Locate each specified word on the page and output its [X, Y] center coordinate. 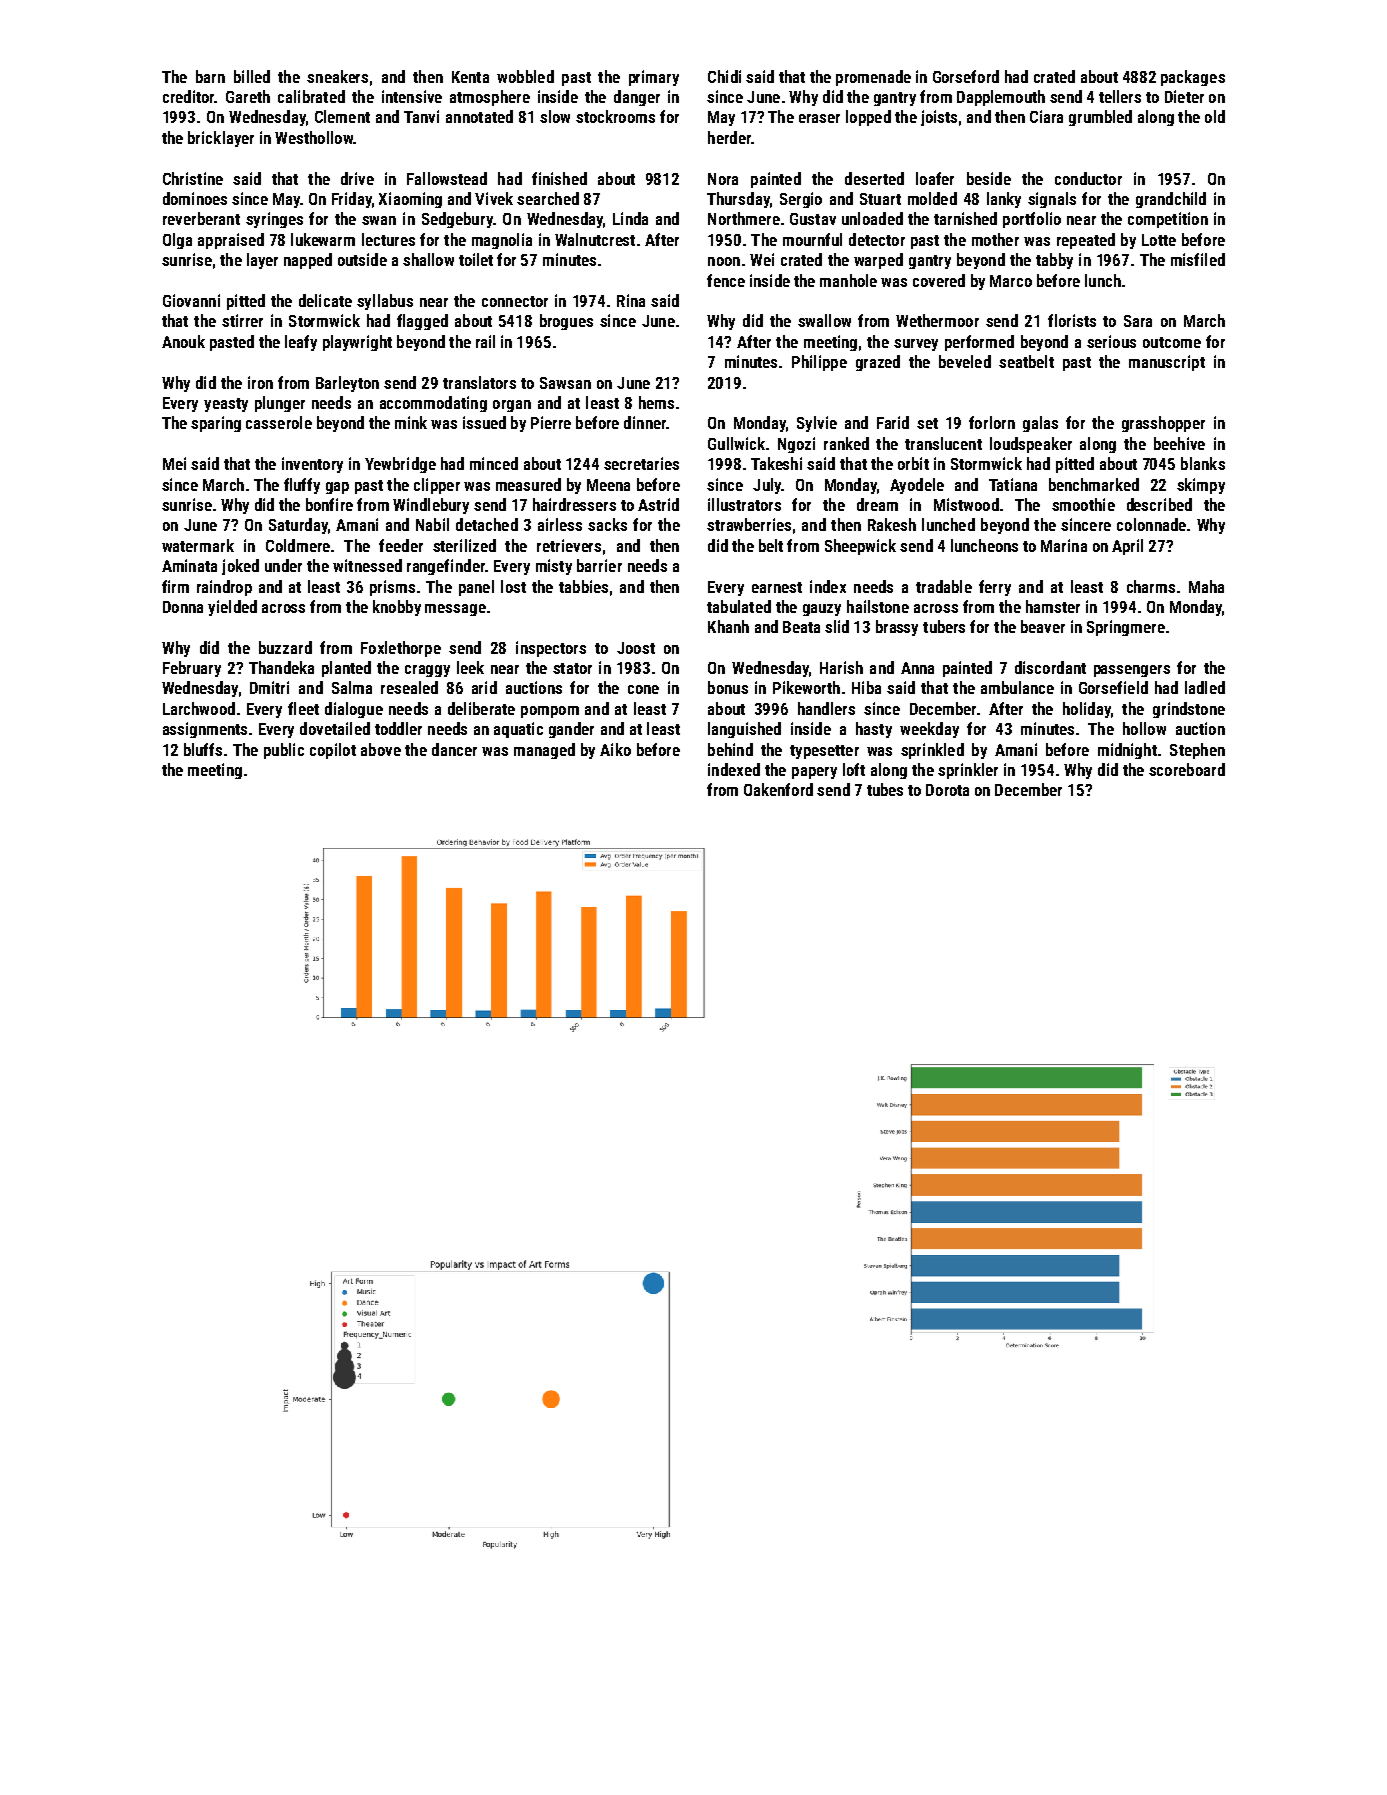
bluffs [203, 749]
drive [357, 178]
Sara [1138, 321]
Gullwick [736, 443]
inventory [312, 465]
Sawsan [565, 383]
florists [1072, 320]
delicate [325, 300]
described [1159, 504]
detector [877, 239]
